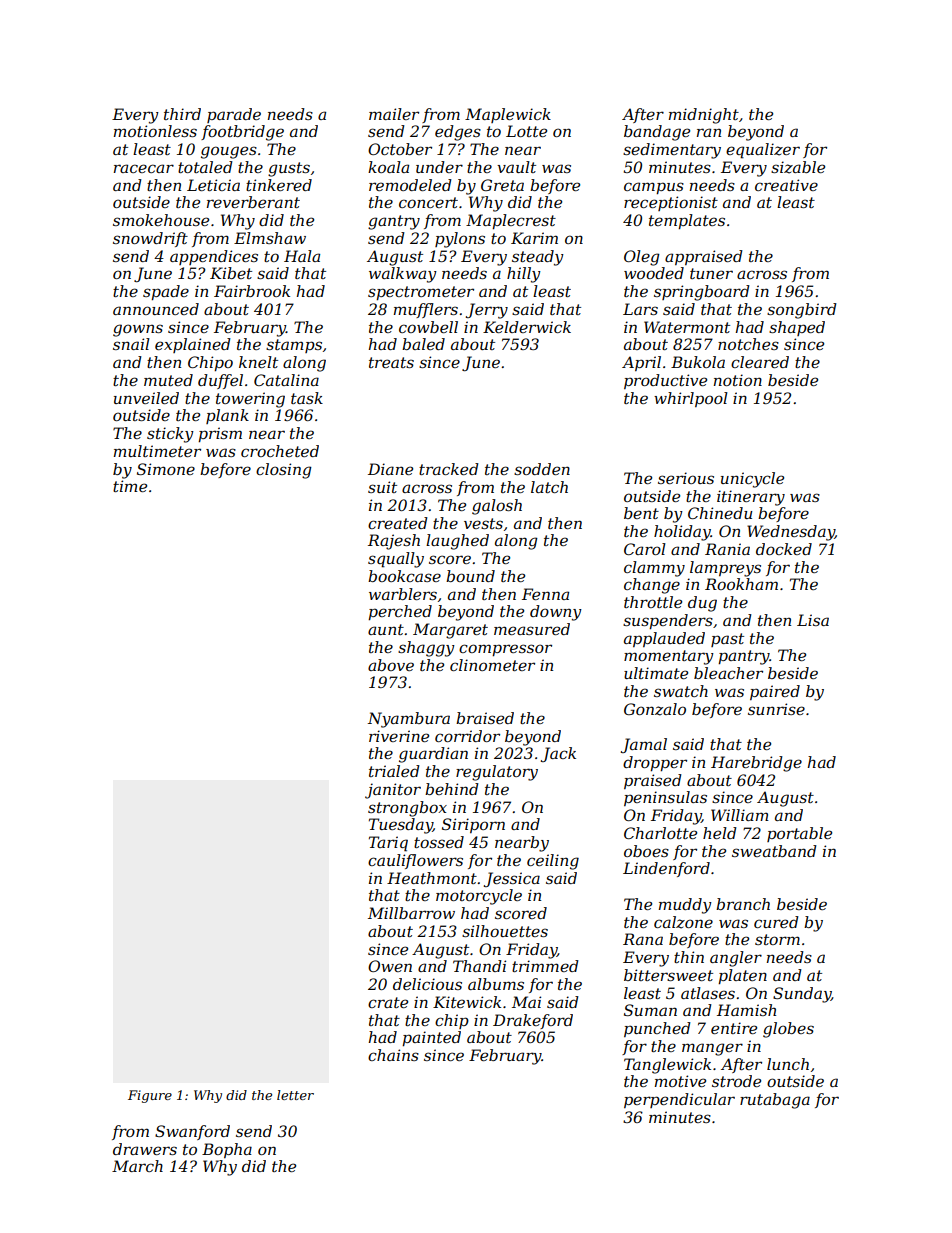 The image size is (952, 1233). What do you see at coordinates (396, 560) in the page?
I see `squally` at bounding box center [396, 560].
